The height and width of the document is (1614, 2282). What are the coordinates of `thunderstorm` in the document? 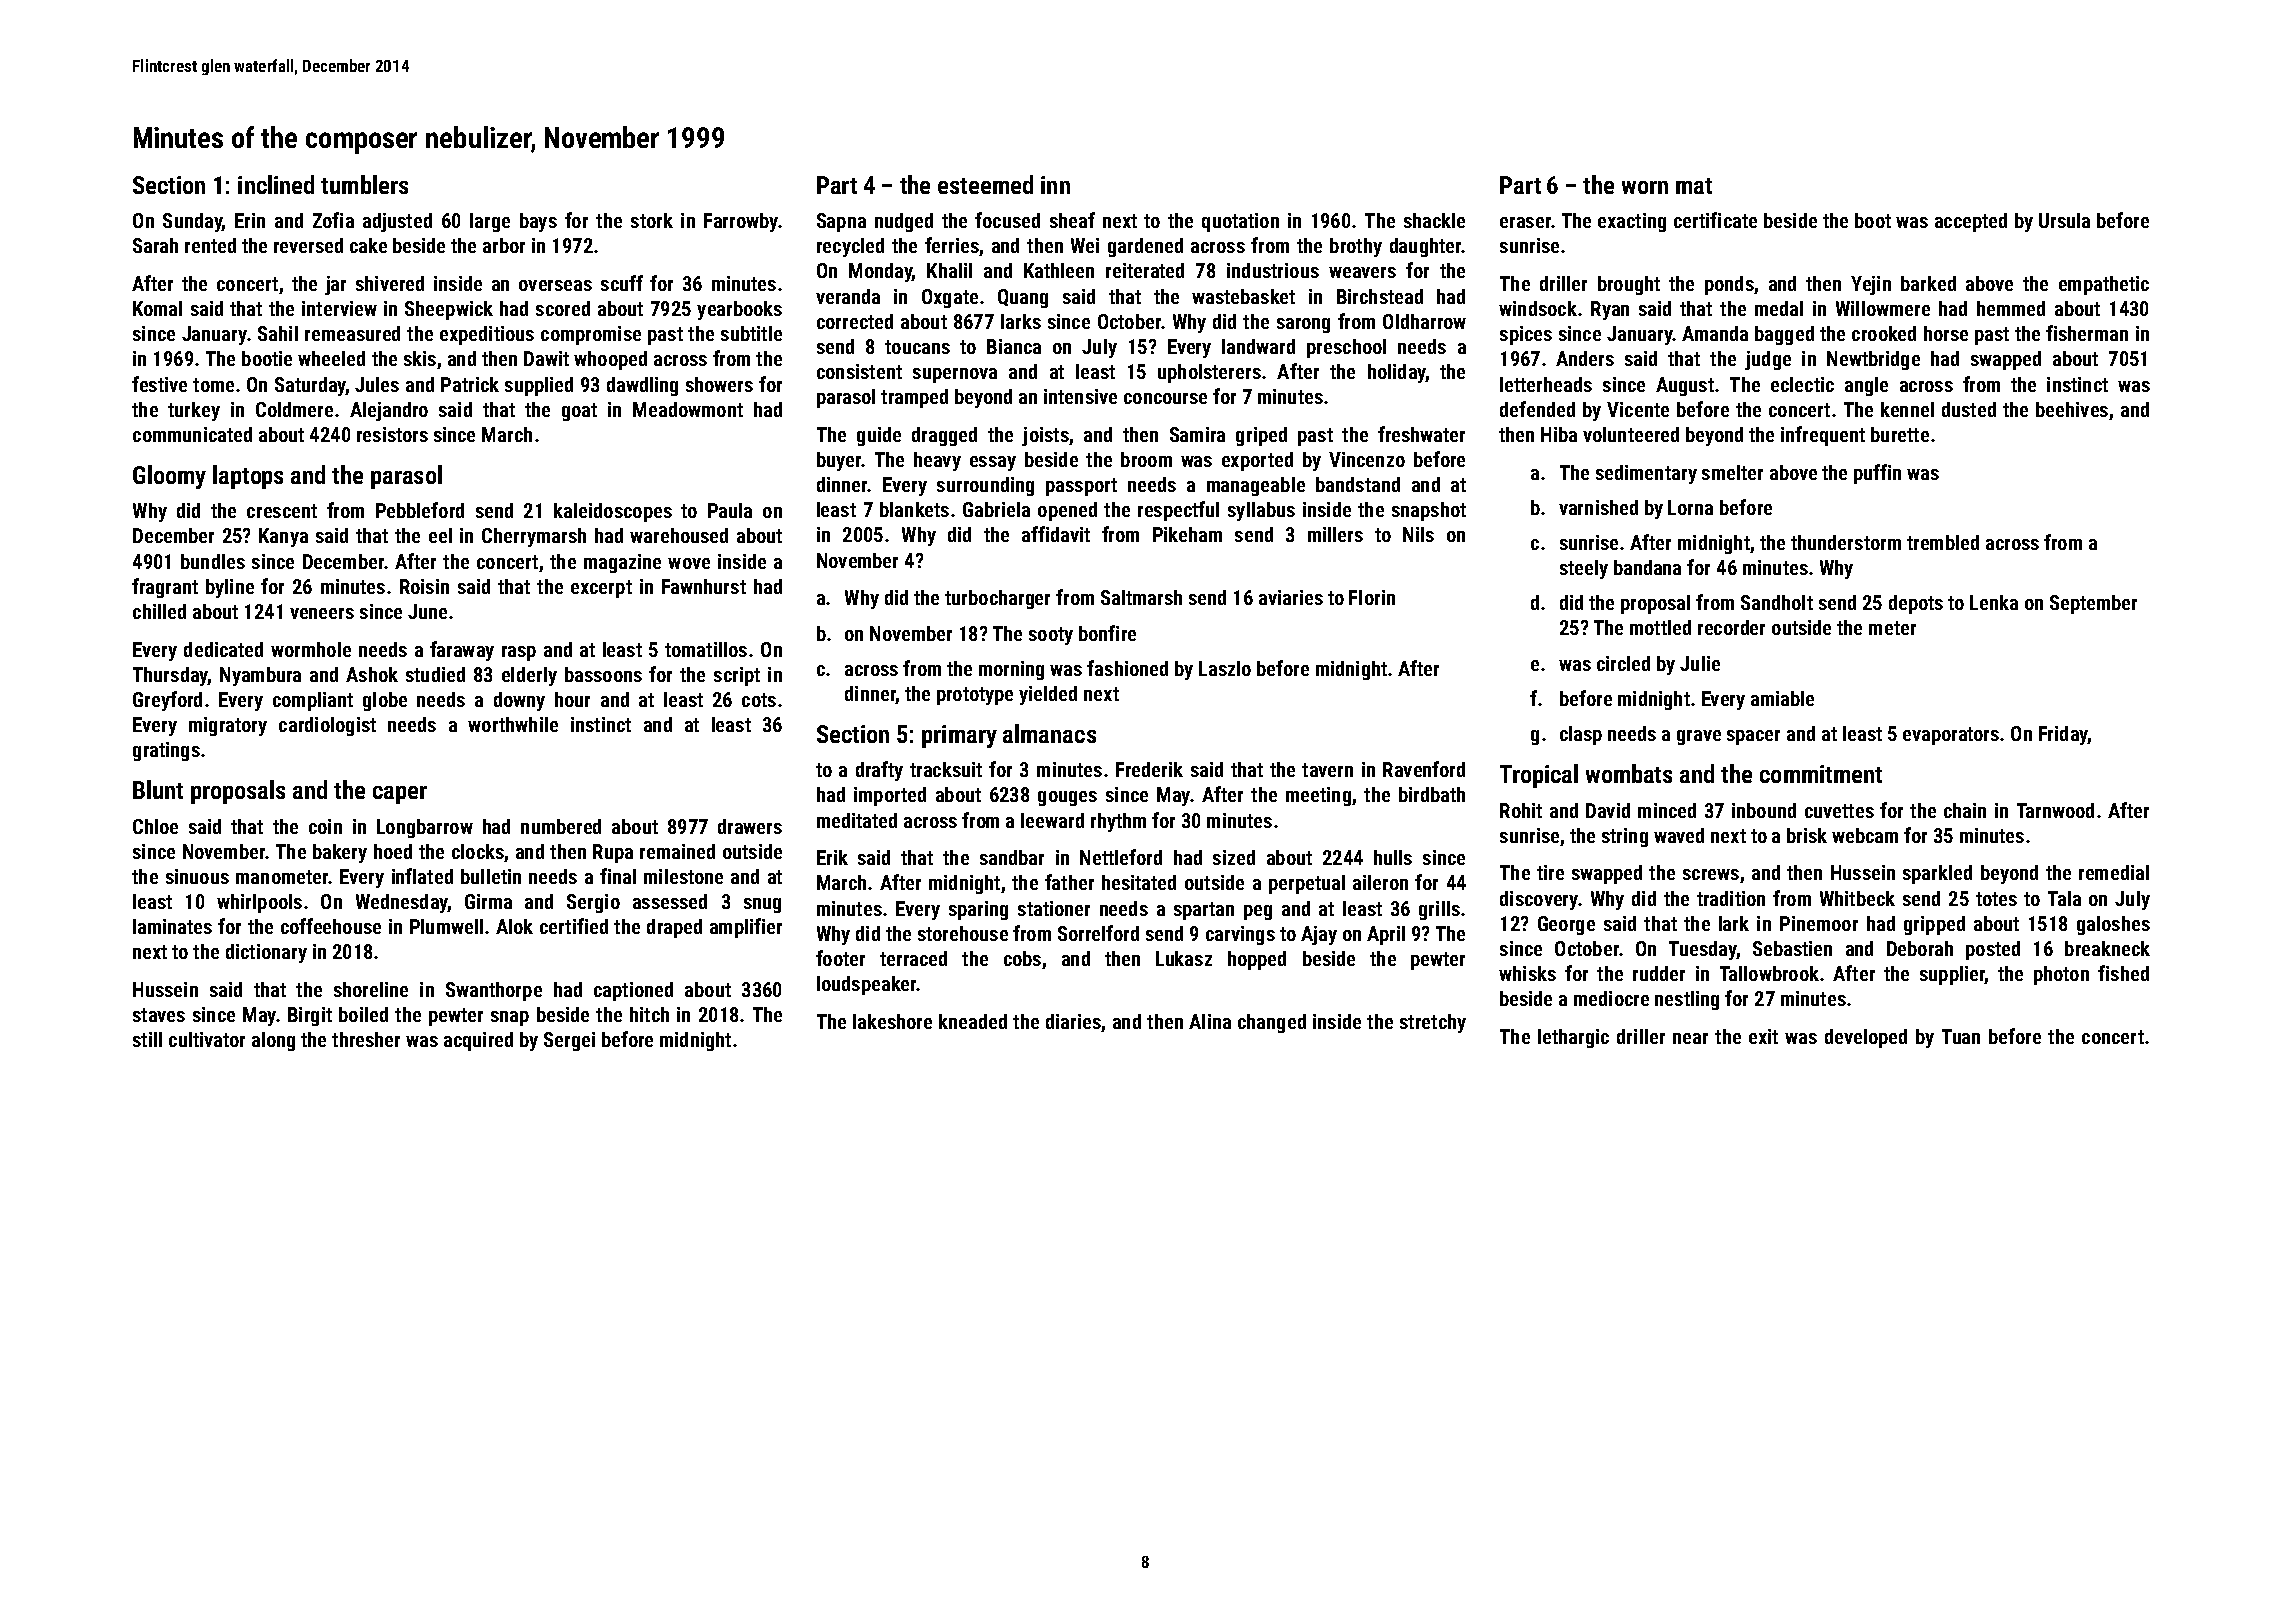 It's located at (1846, 542).
